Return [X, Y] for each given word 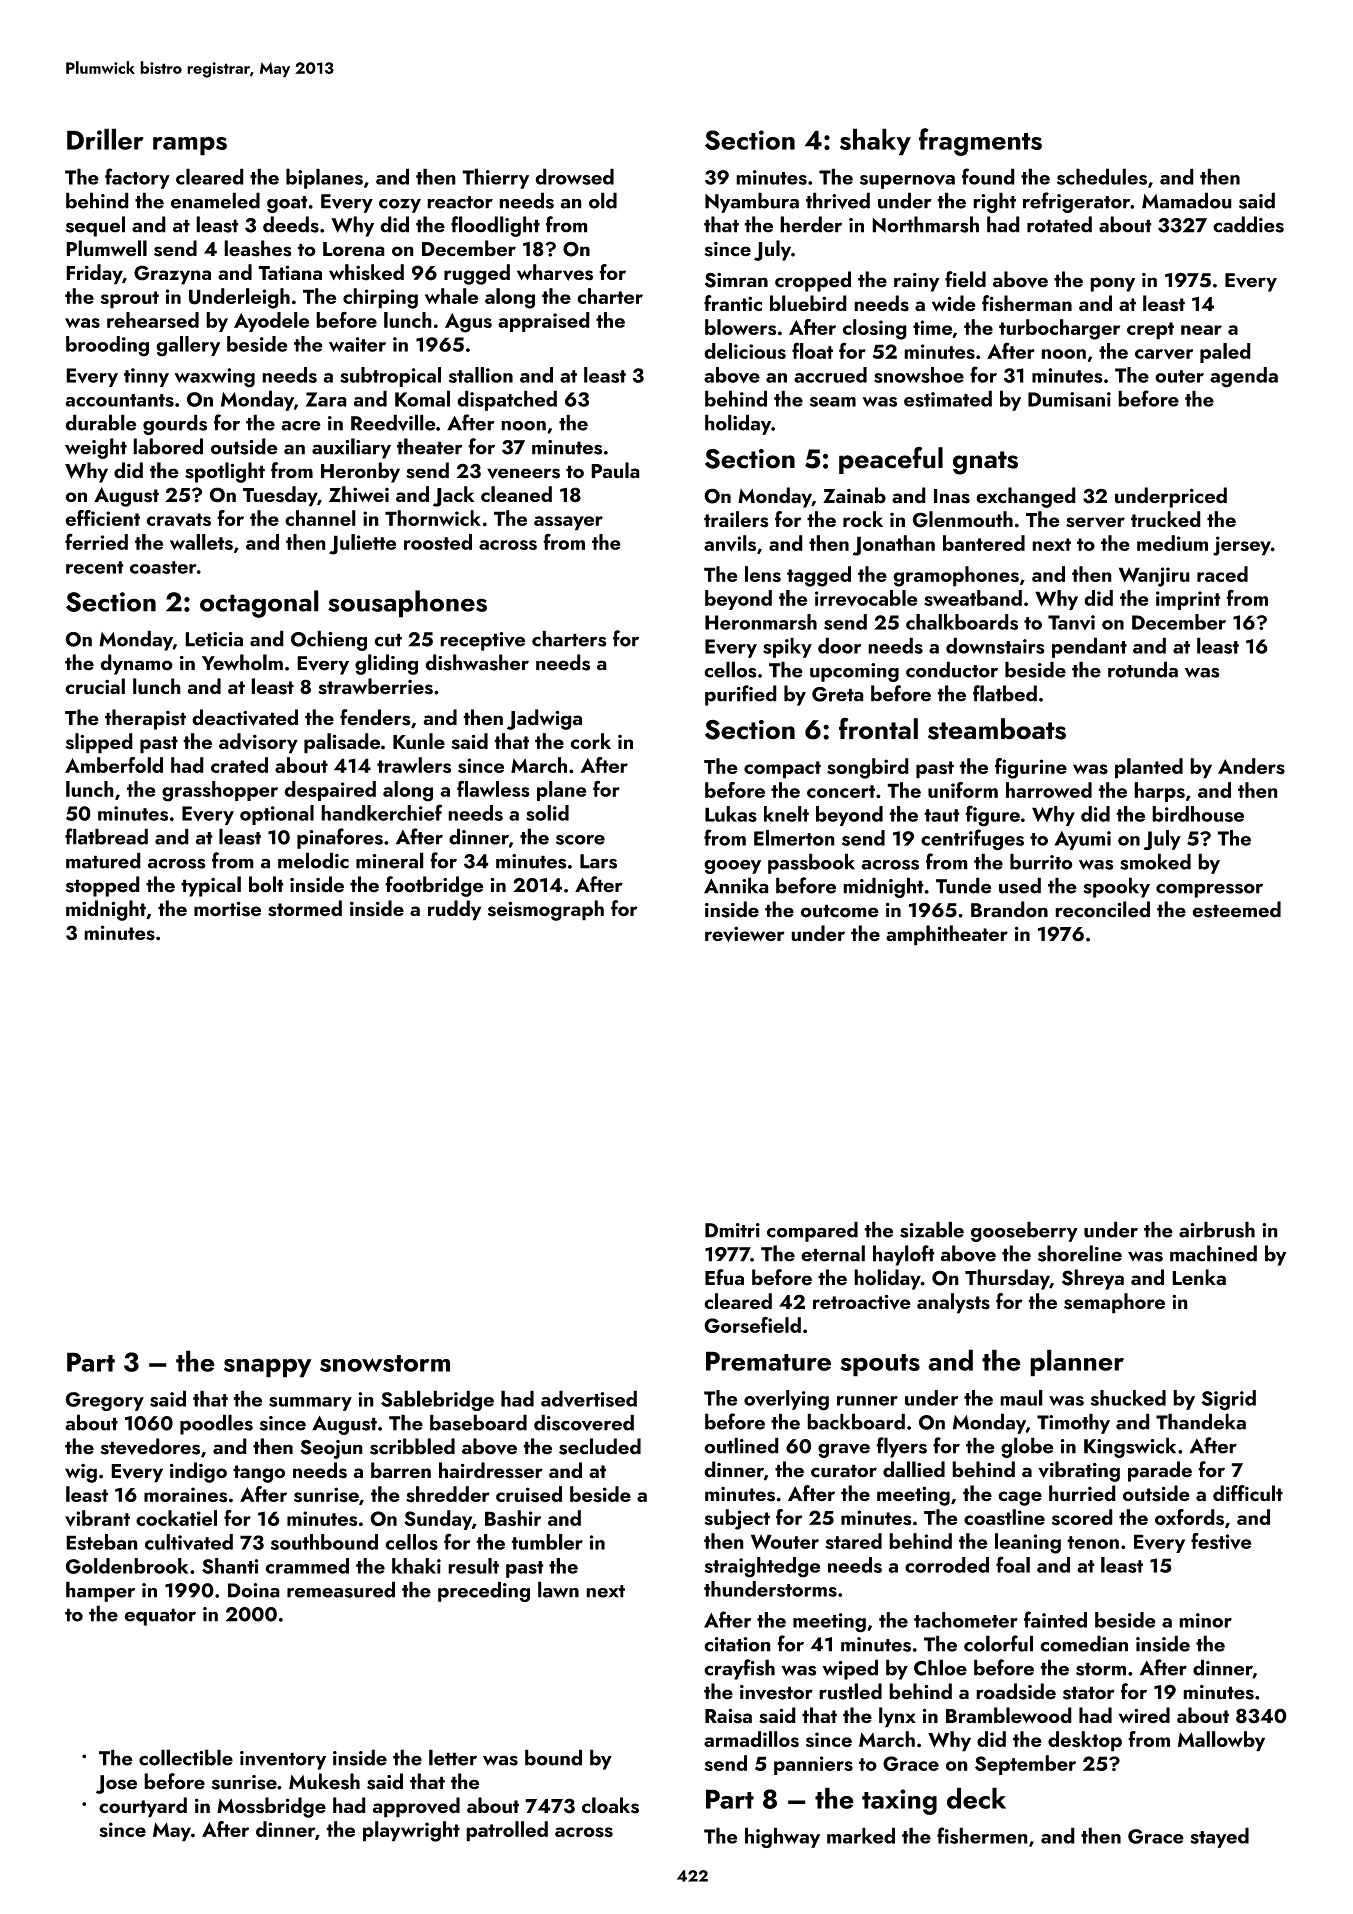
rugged [477, 274]
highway [782, 1837]
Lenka [1199, 1277]
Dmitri [732, 1230]
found [988, 176]
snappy [268, 1368]
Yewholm [242, 662]
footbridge [434, 886]
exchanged [1026, 497]
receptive [482, 641]
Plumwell [106, 248]
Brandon [1009, 909]
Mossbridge [271, 1807]
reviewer [745, 934]
